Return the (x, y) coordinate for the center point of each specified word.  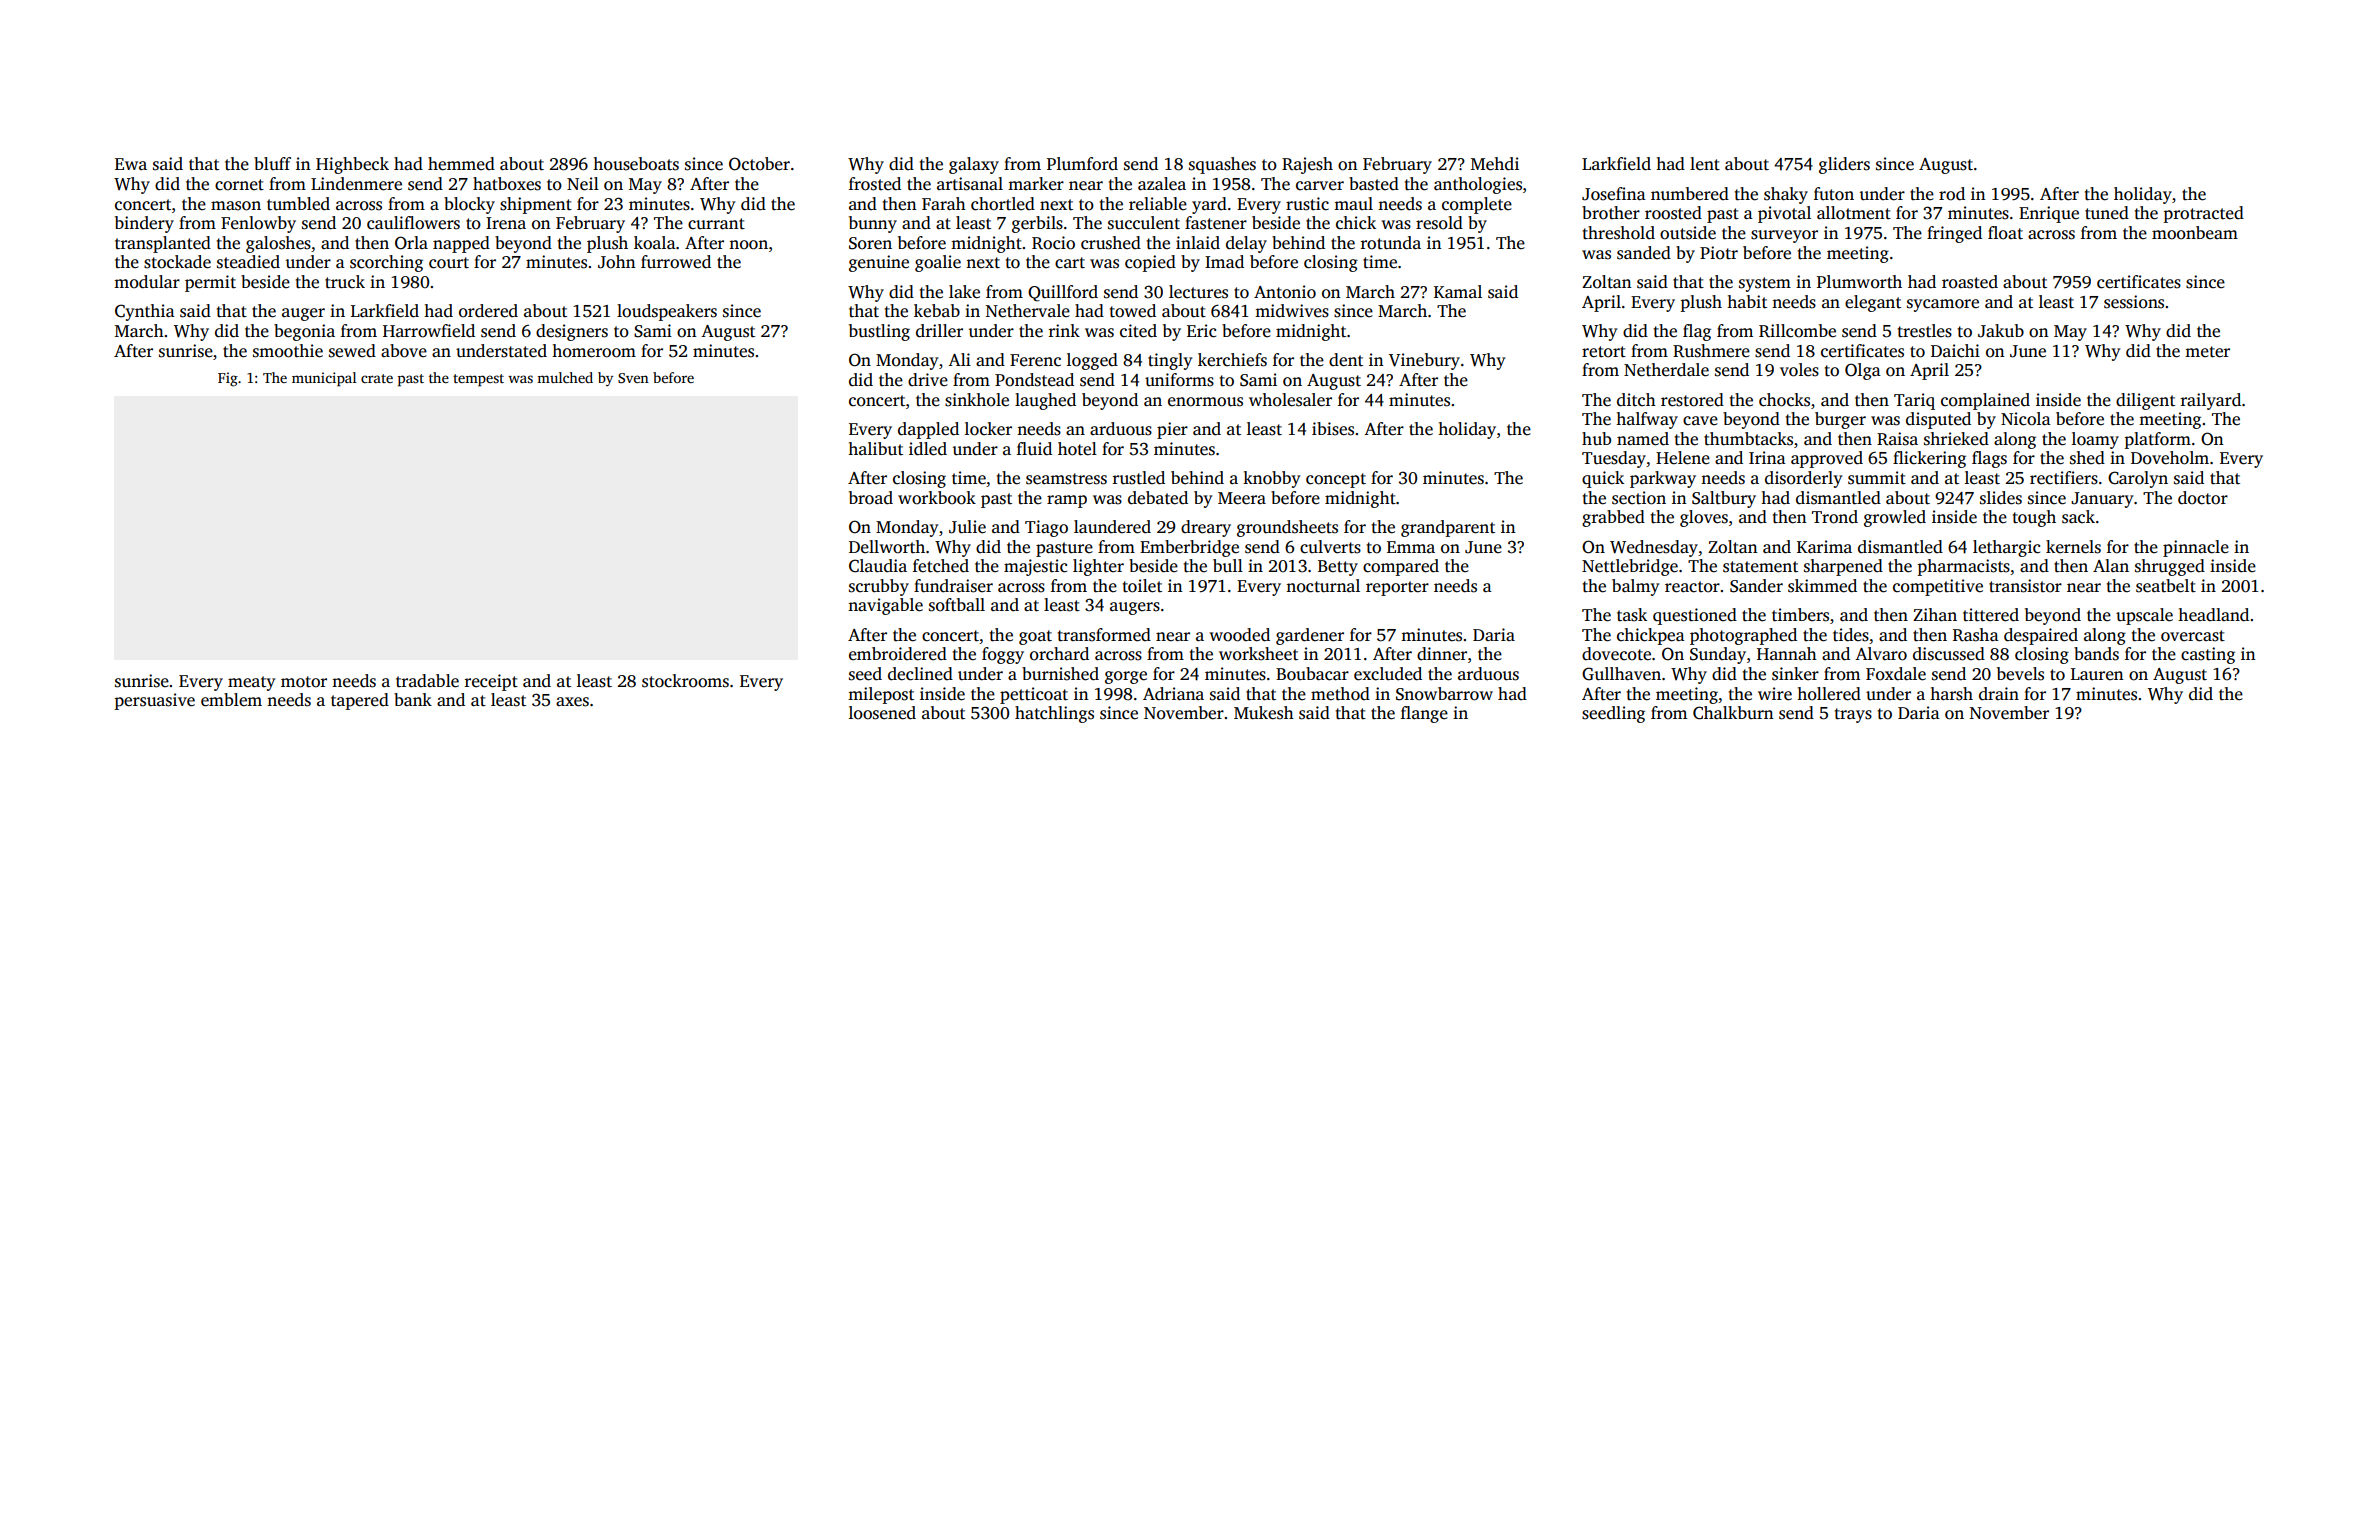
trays (1853, 715)
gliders (1844, 165)
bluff (272, 163)
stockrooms (685, 681)
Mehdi (1495, 164)
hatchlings (1054, 714)
